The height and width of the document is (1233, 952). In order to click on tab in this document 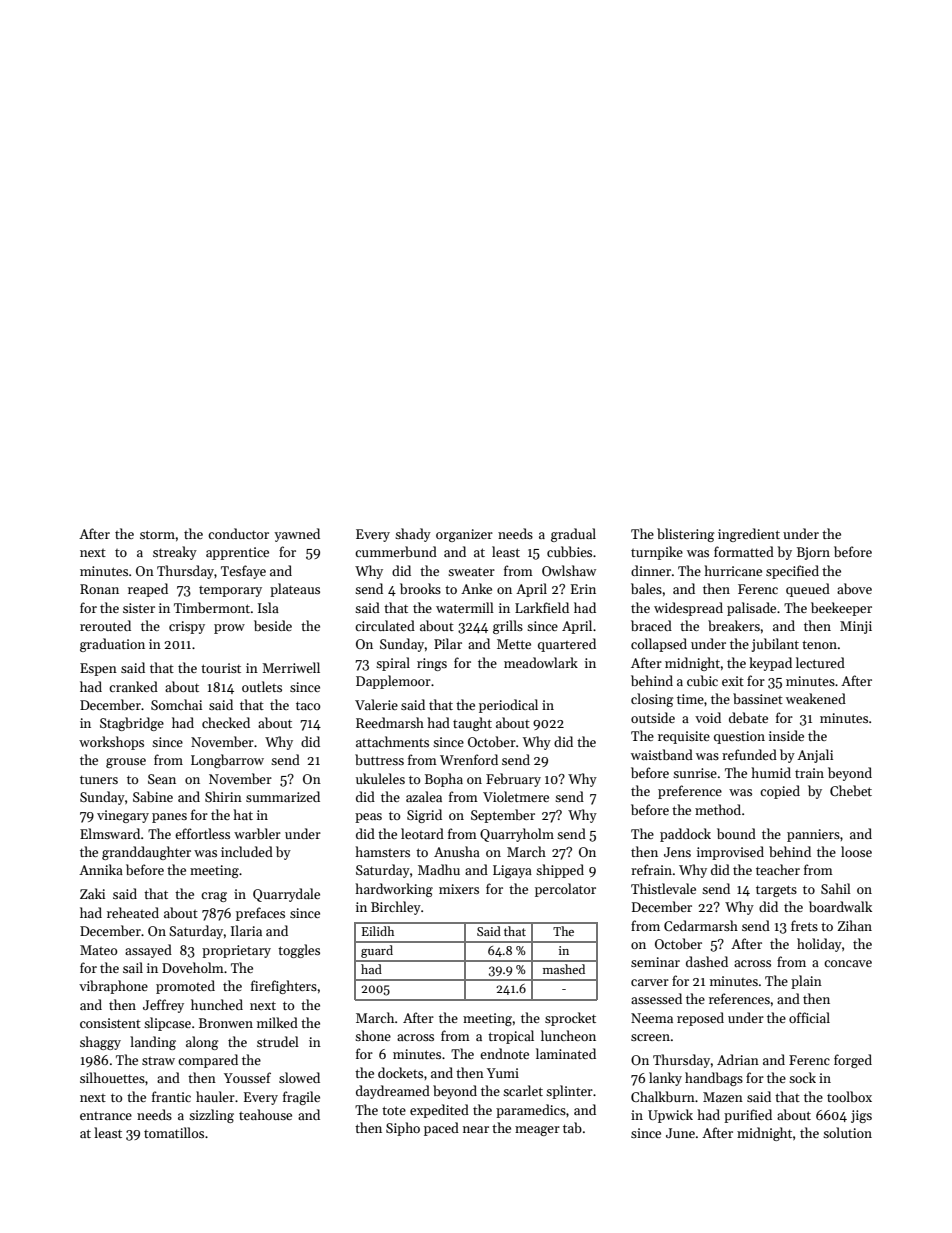, I will do `click(572, 1127)`.
